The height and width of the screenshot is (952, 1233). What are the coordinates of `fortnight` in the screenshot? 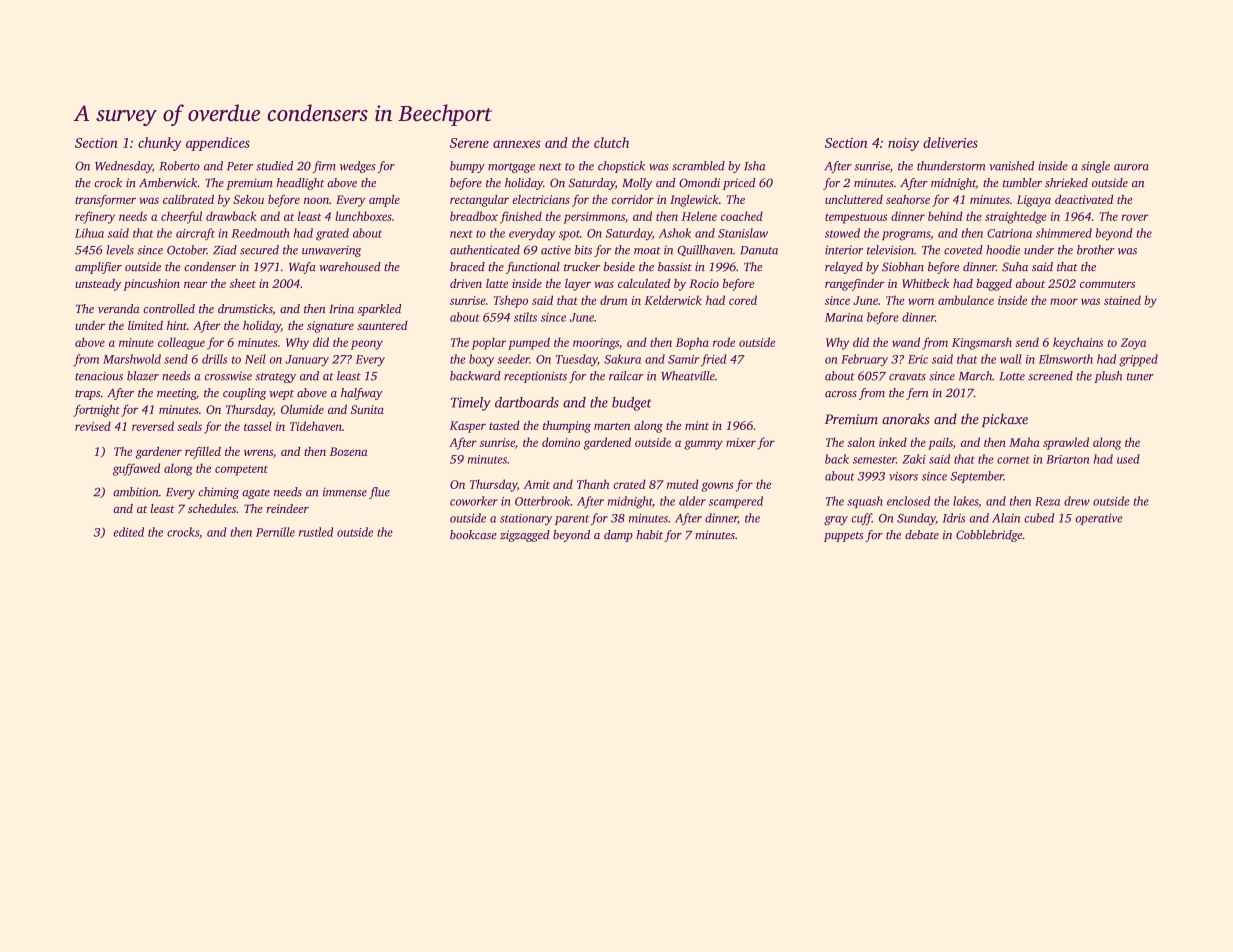 It's located at (96, 410).
